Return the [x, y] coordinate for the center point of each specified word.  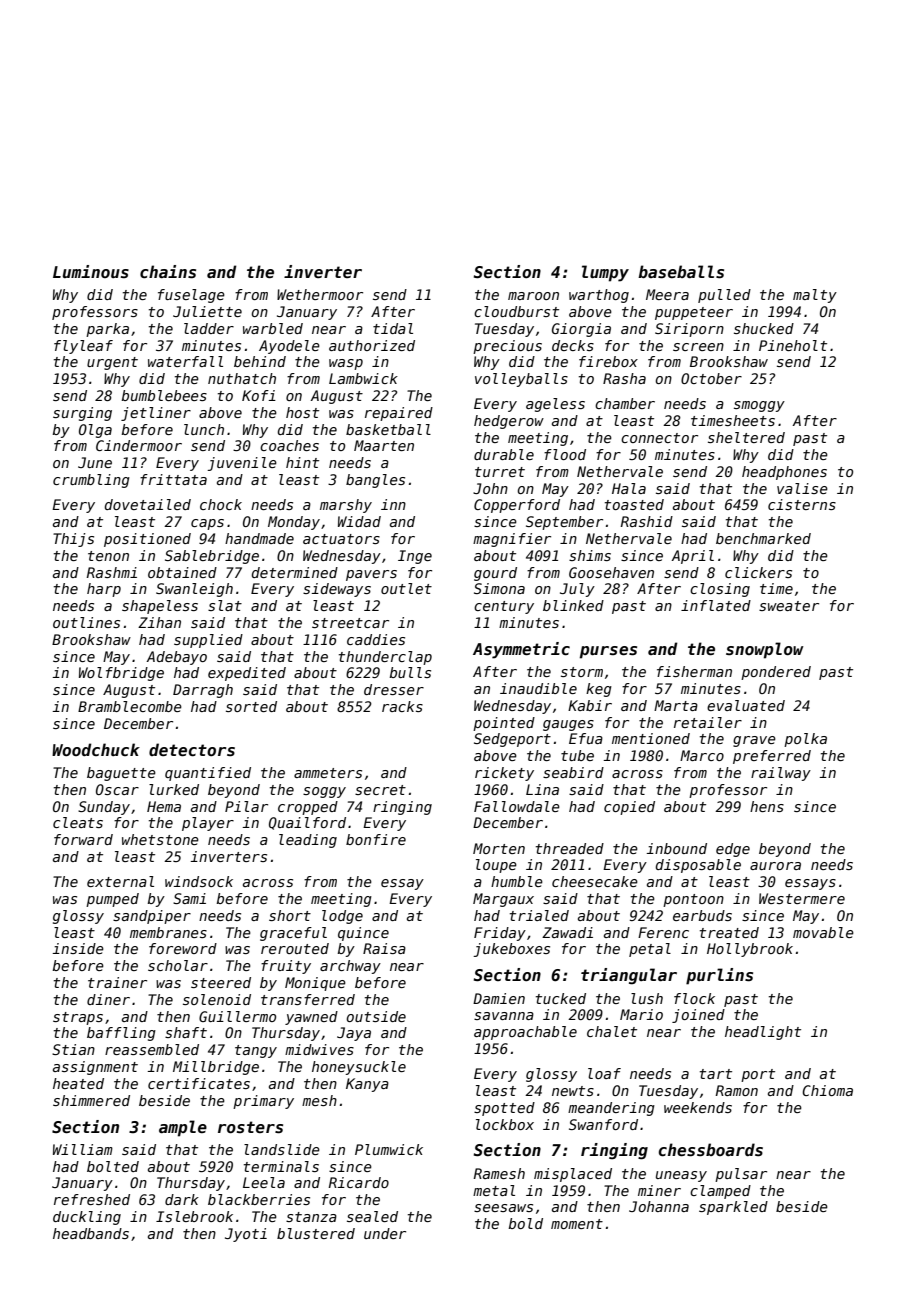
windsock [199, 881]
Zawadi [567, 932]
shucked [764, 328]
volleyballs [521, 380]
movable [823, 932]
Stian [73, 1049]
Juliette [207, 311]
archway [350, 967]
